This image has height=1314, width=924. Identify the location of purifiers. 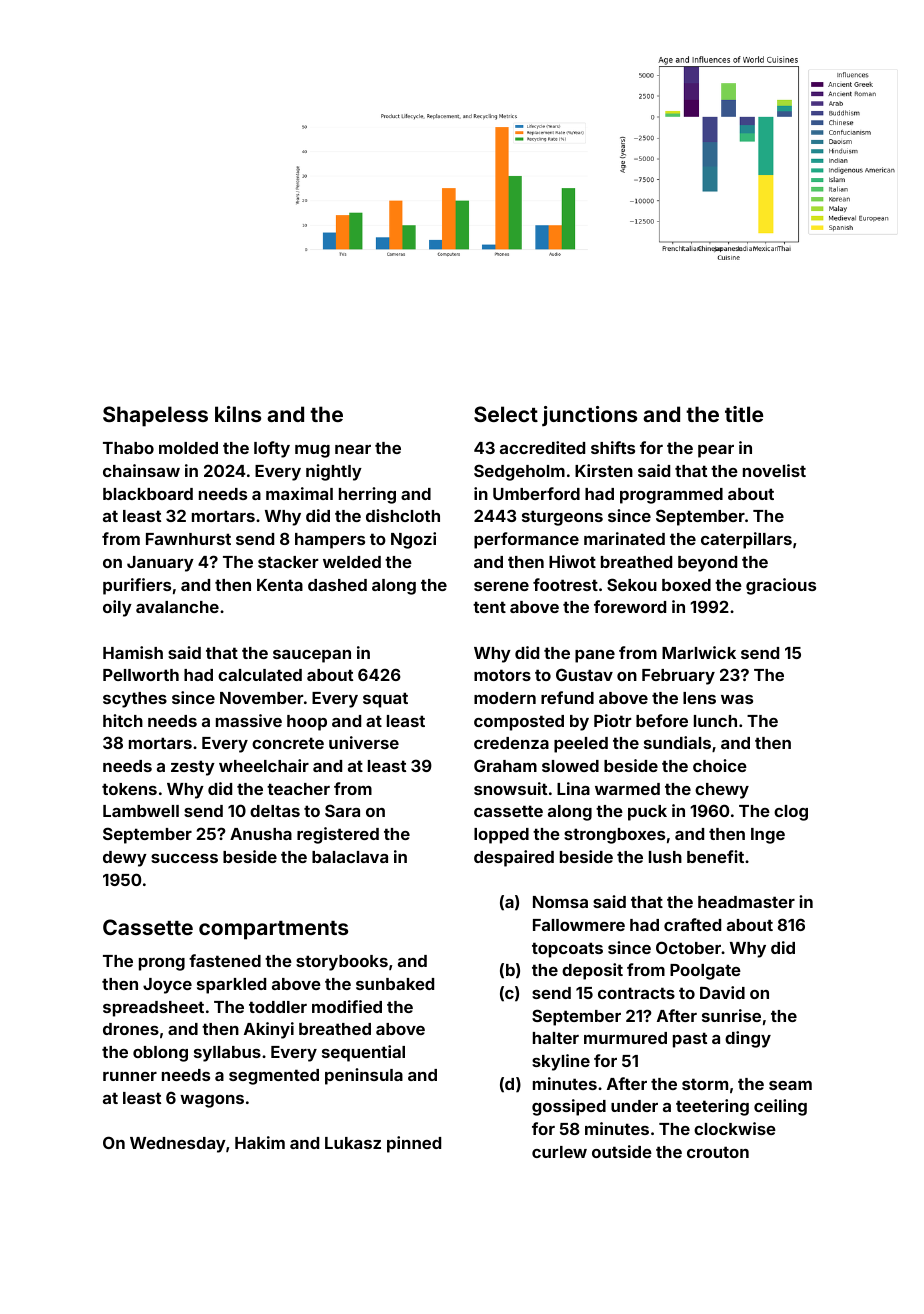
(137, 586).
